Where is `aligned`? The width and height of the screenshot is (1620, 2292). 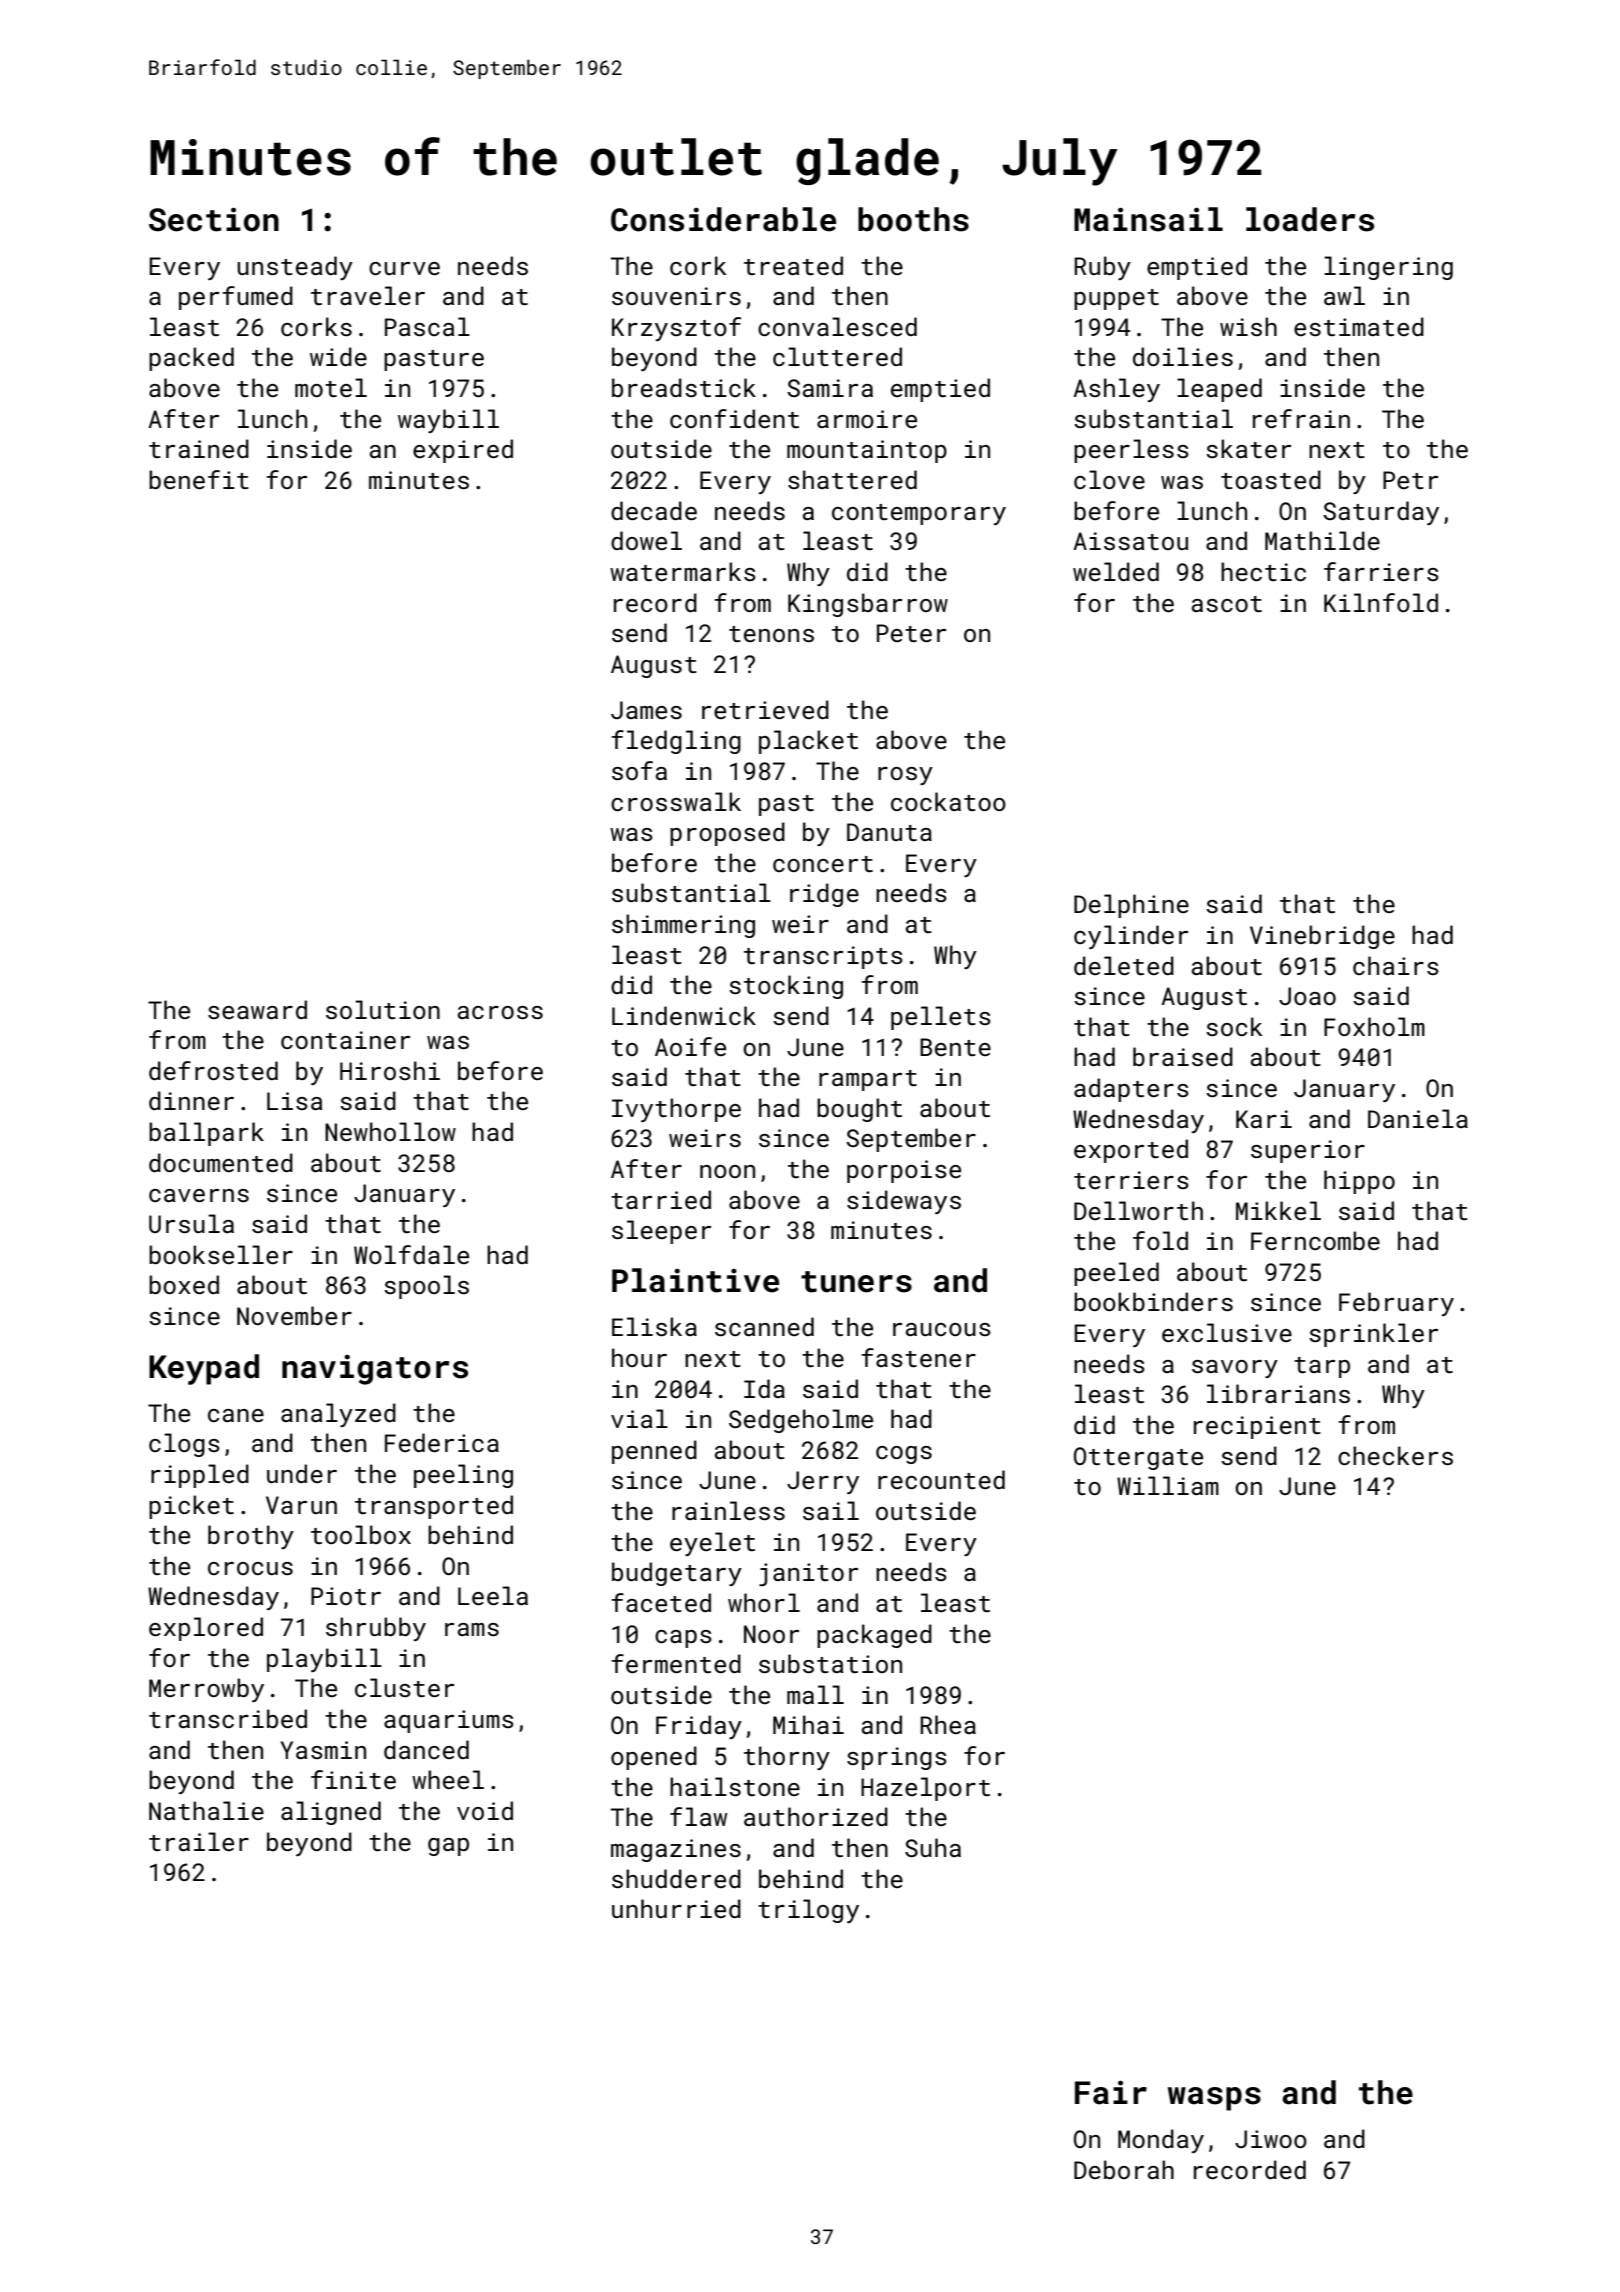
aligned is located at coordinates (331, 1813).
